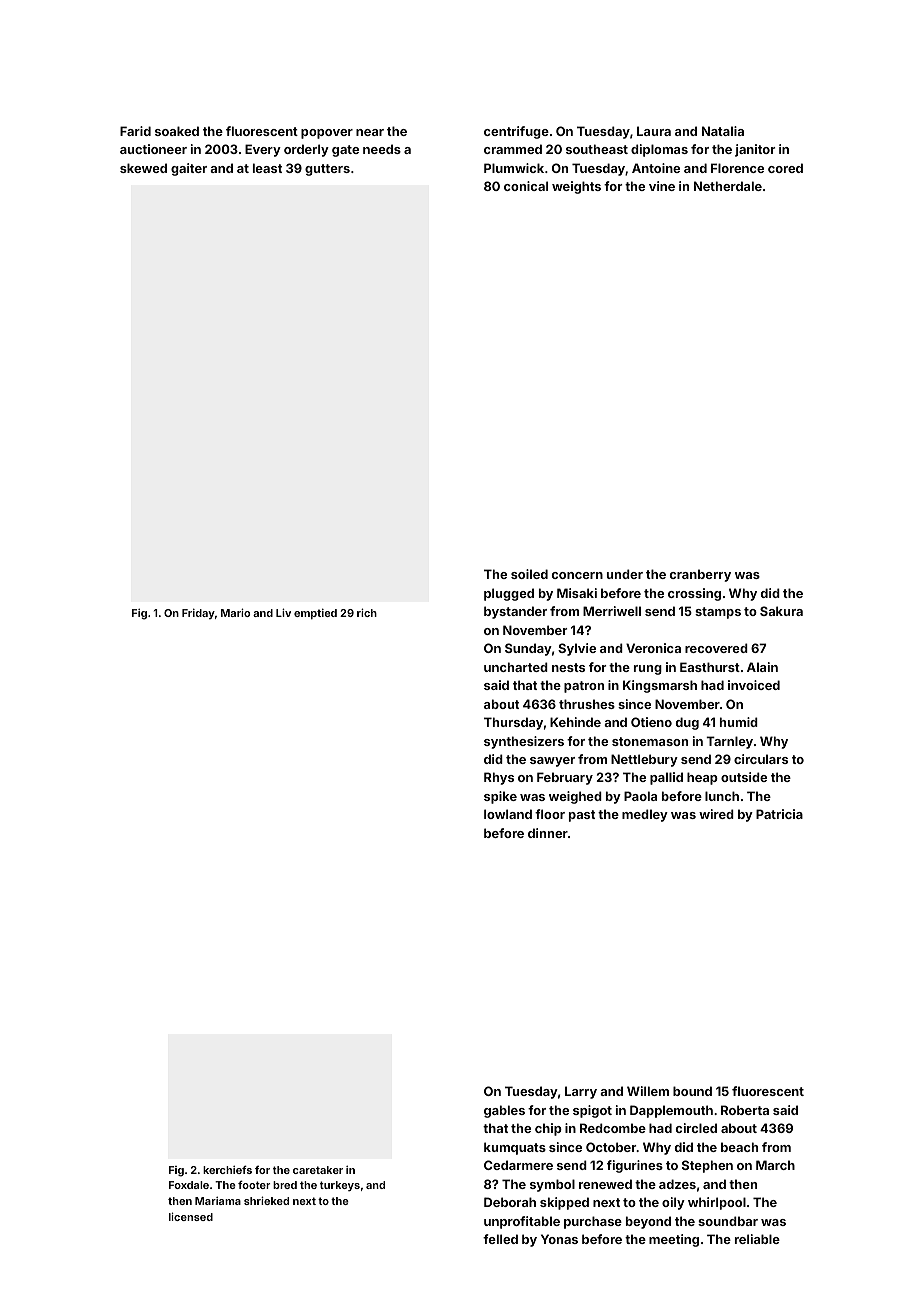 This screenshot has height=1308, width=924. Describe the element at coordinates (267, 168) in the screenshot. I see `least` at that location.
